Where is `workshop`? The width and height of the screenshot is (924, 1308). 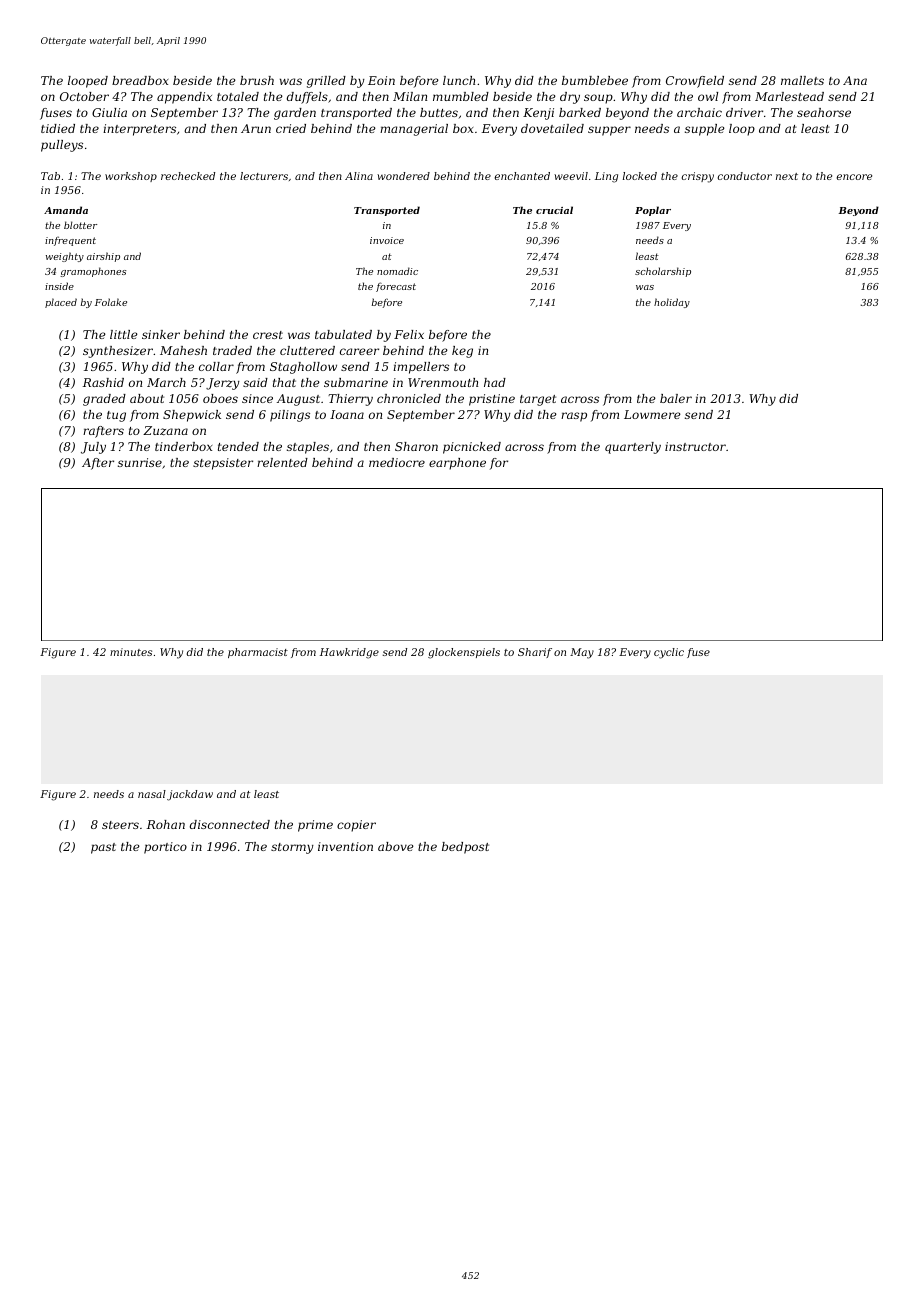 workshop is located at coordinates (131, 177).
